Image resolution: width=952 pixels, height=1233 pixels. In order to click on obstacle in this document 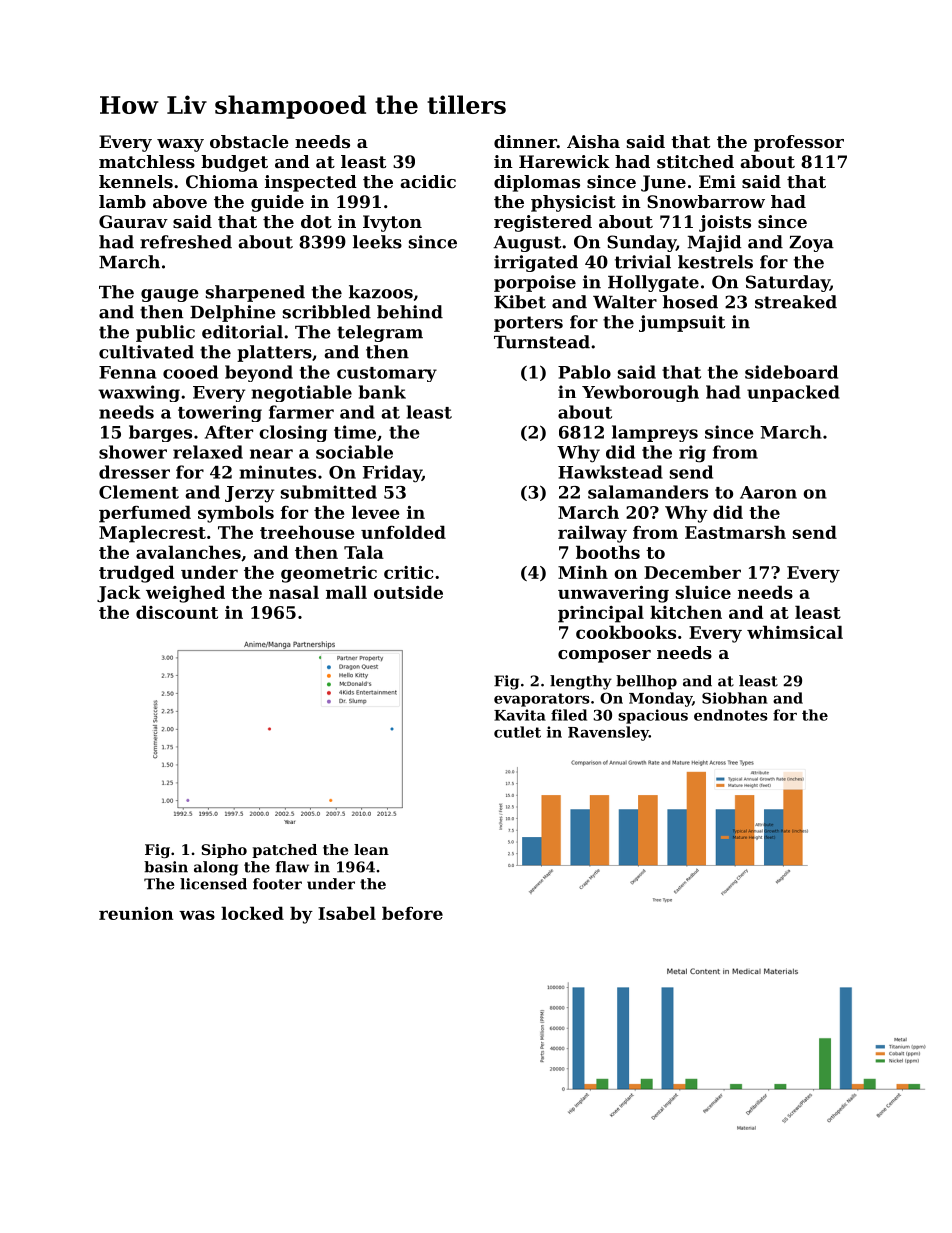, I will do `click(249, 141)`.
